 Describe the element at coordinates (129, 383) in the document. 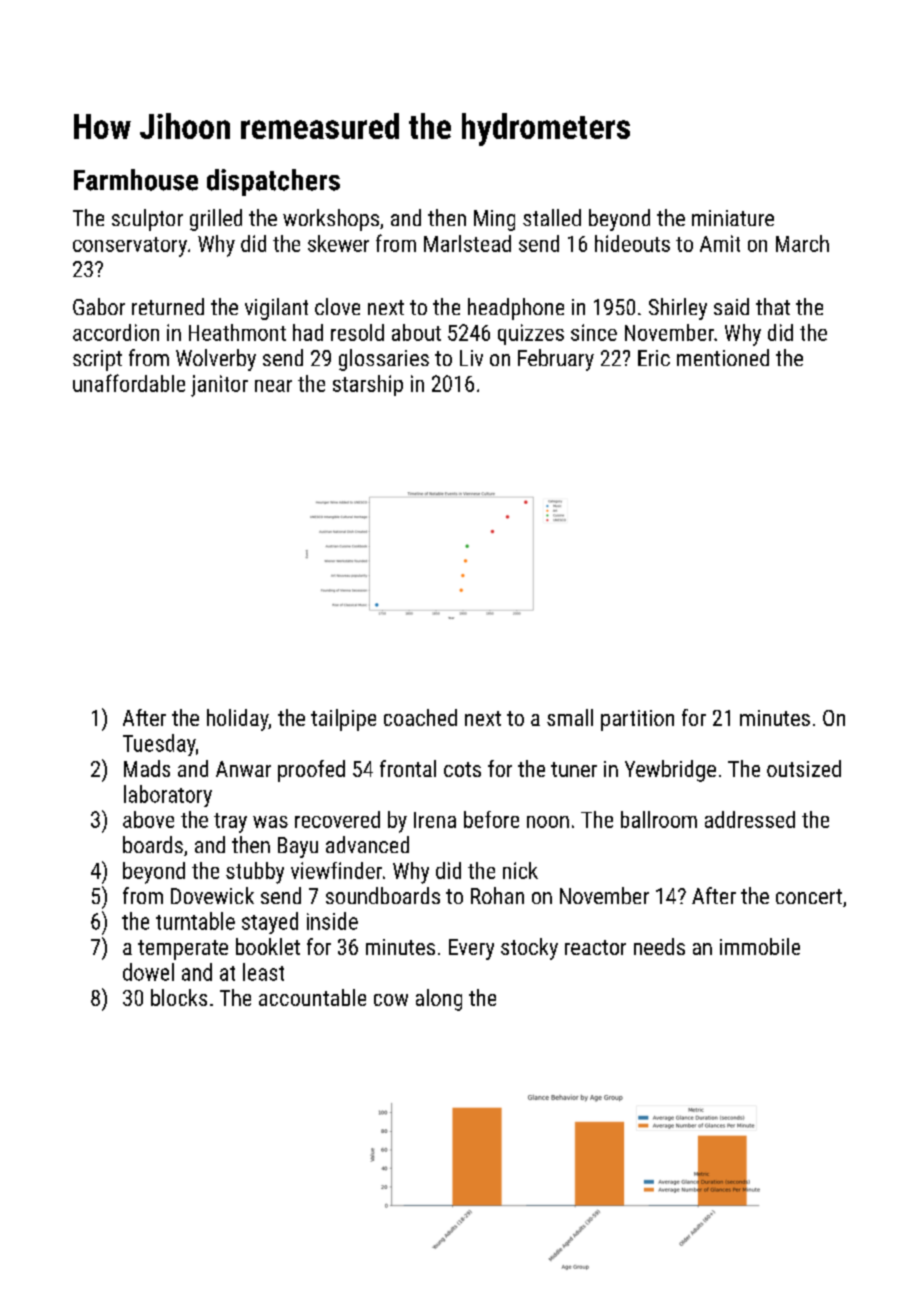

I see `unaffordable` at that location.
